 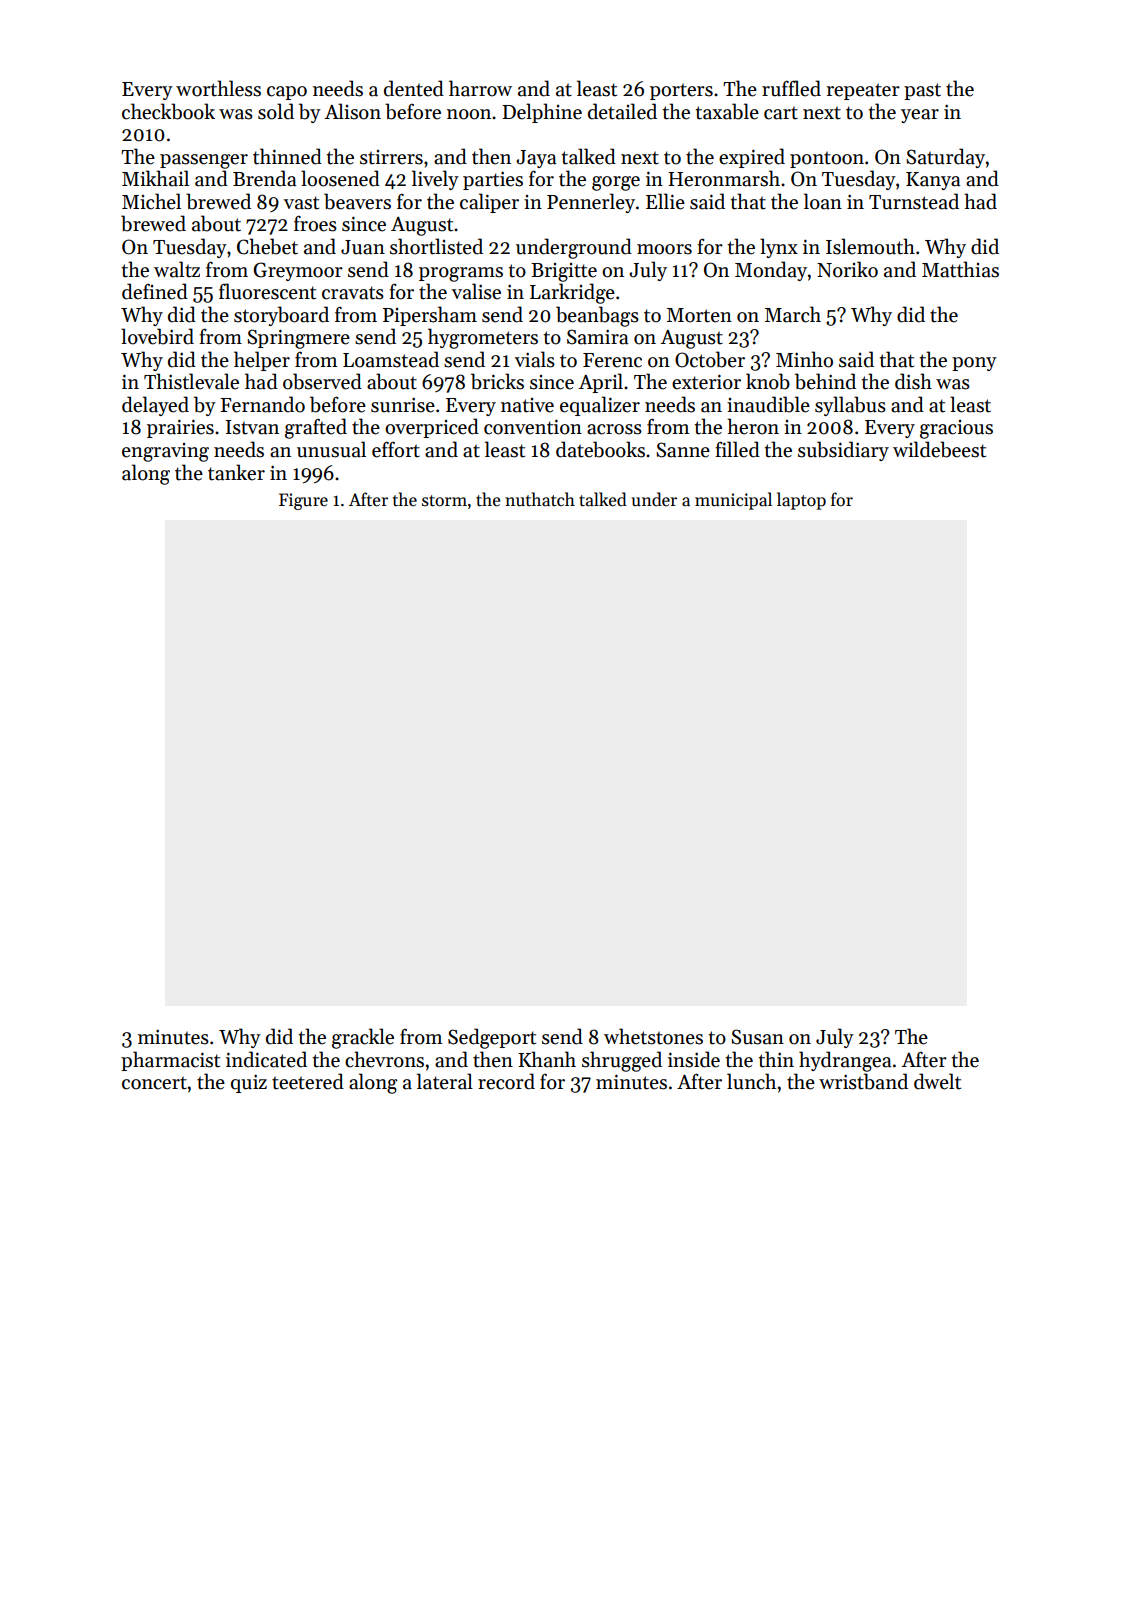 What do you see at coordinates (922, 91) in the document?
I see `past` at bounding box center [922, 91].
